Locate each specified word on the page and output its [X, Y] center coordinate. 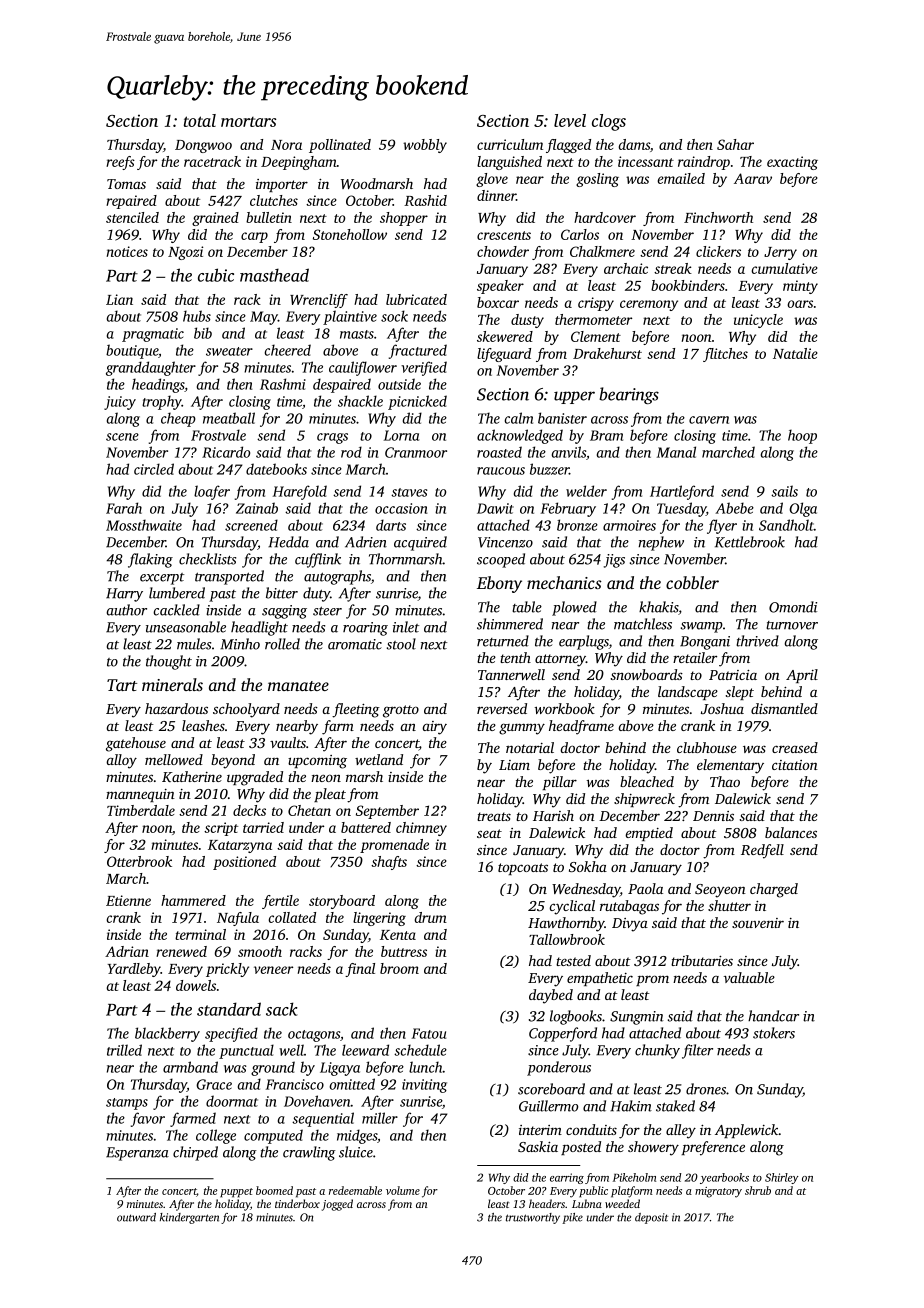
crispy [596, 304]
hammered [193, 900]
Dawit [495, 508]
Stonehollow [350, 234]
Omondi [793, 607]
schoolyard [246, 710]
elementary [730, 766]
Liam [514, 765]
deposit [651, 1218]
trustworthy [533, 1218]
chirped [195, 1153]
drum [430, 917]
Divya [630, 925]
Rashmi [283, 384]
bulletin [269, 217]
